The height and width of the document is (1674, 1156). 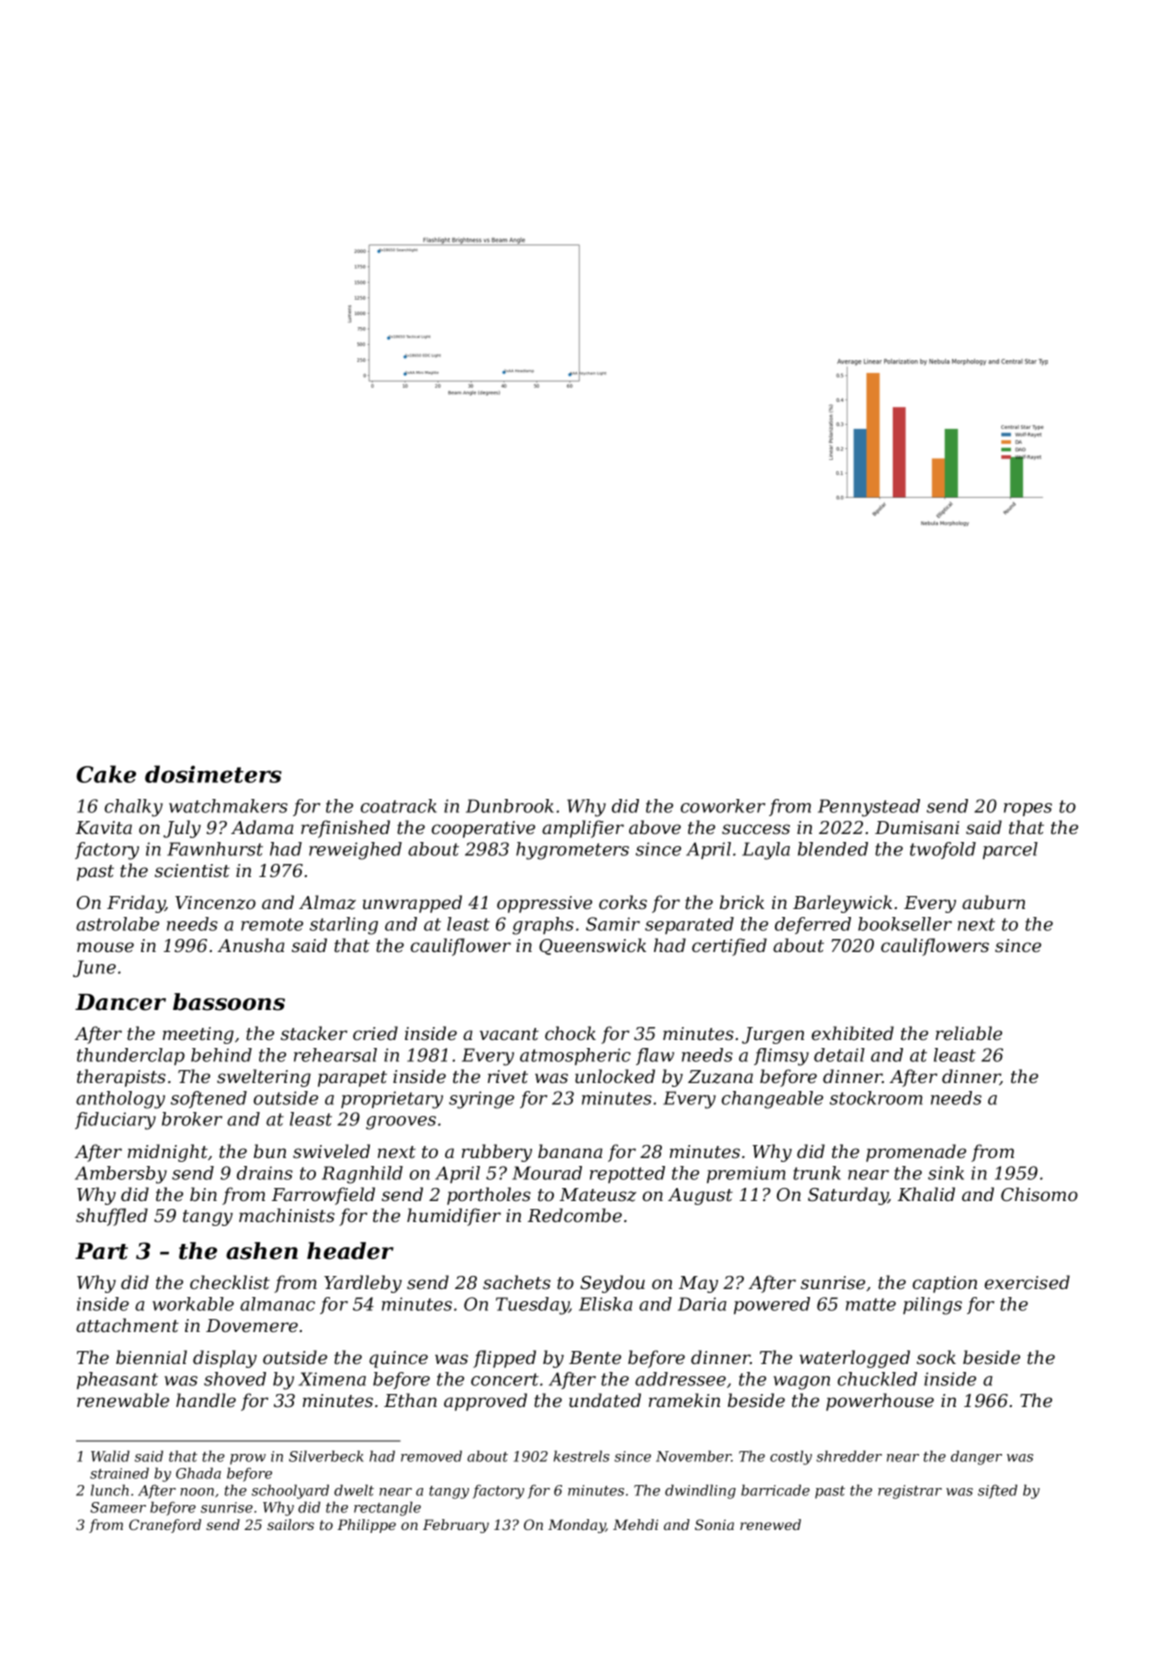 I want to click on oppressive, so click(x=544, y=904).
